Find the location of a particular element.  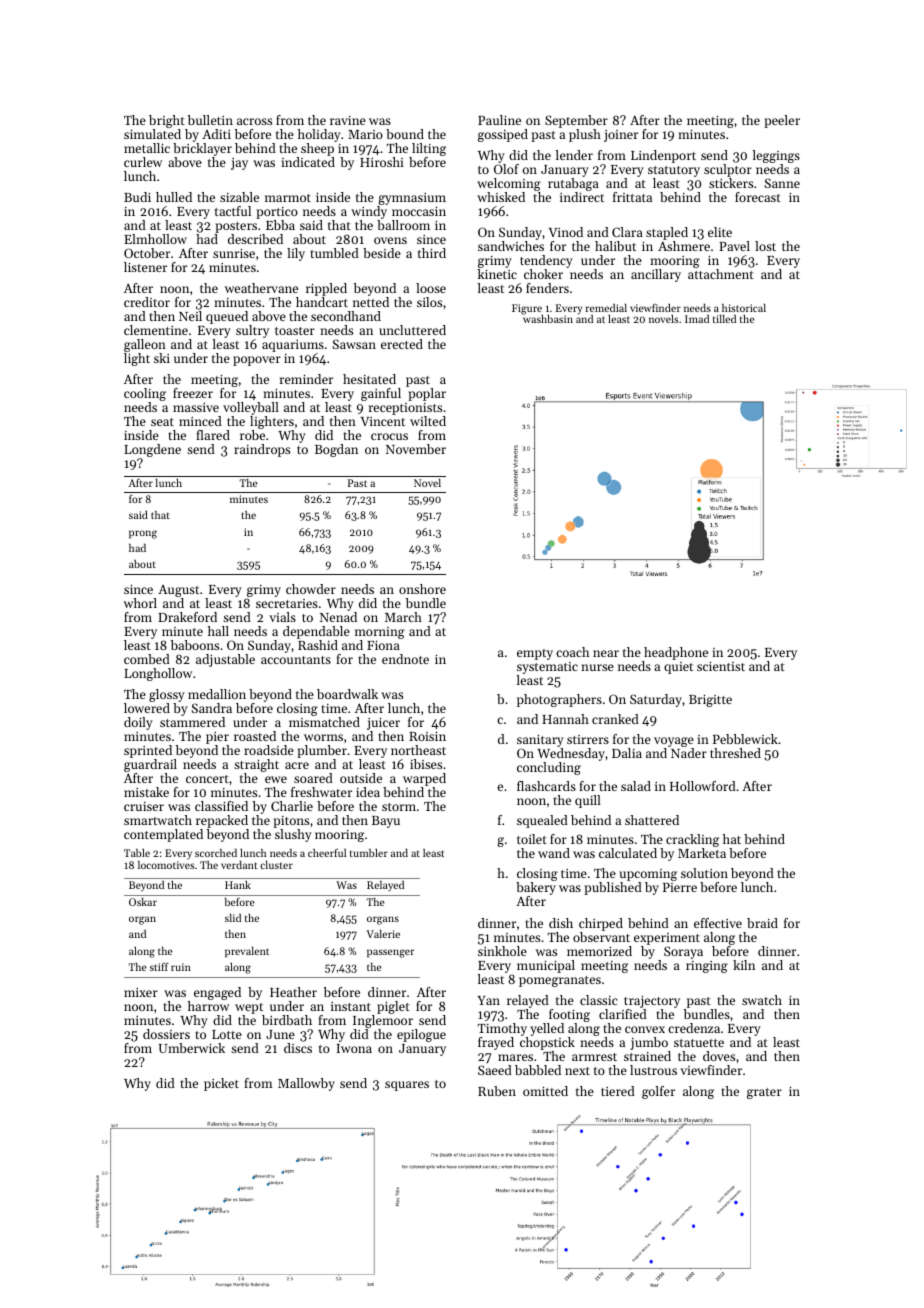

galleon is located at coordinates (145, 345).
